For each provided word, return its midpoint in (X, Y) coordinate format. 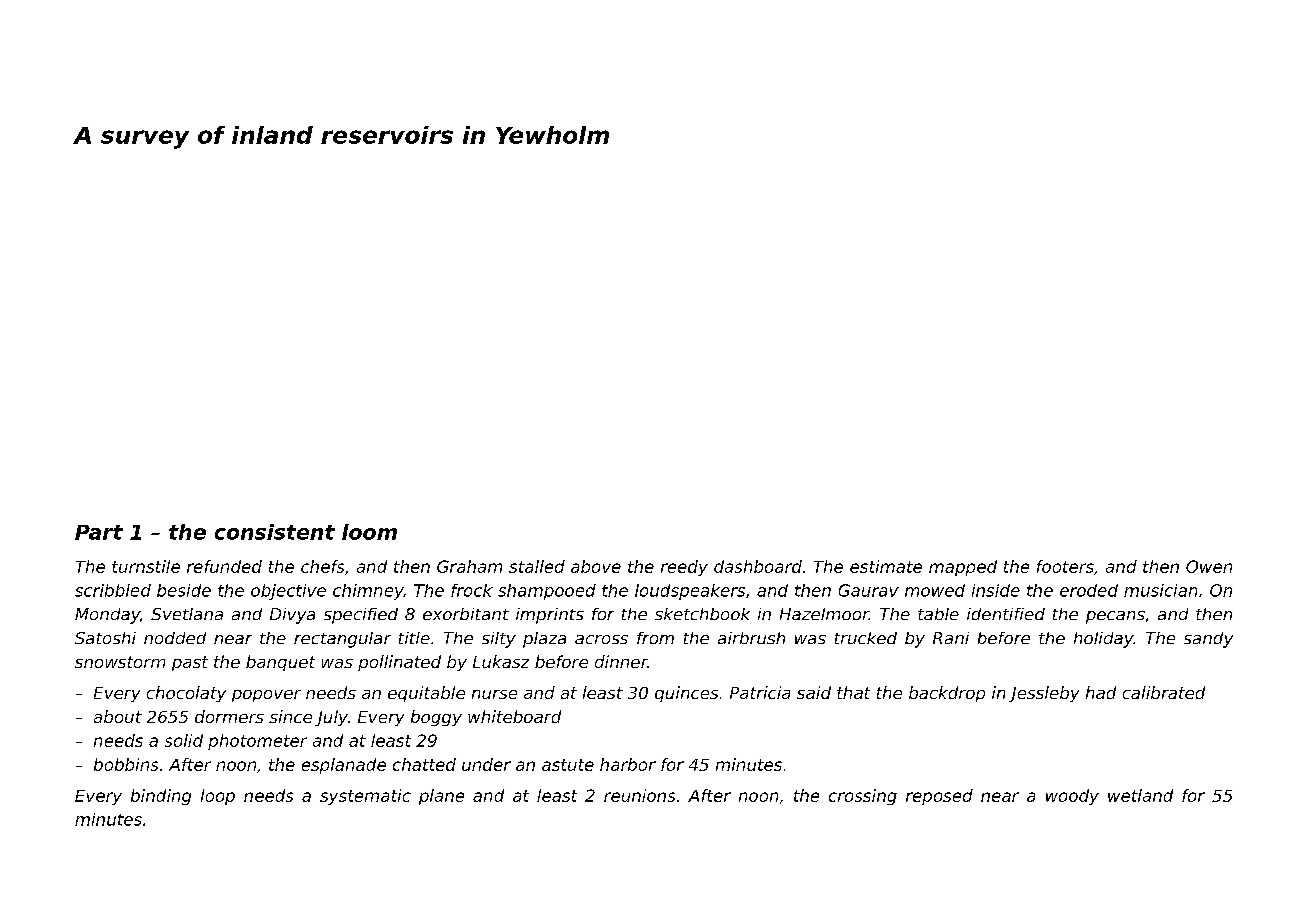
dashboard (758, 566)
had (1101, 692)
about (118, 716)
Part (99, 532)
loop (218, 797)
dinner (621, 661)
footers (1065, 566)
